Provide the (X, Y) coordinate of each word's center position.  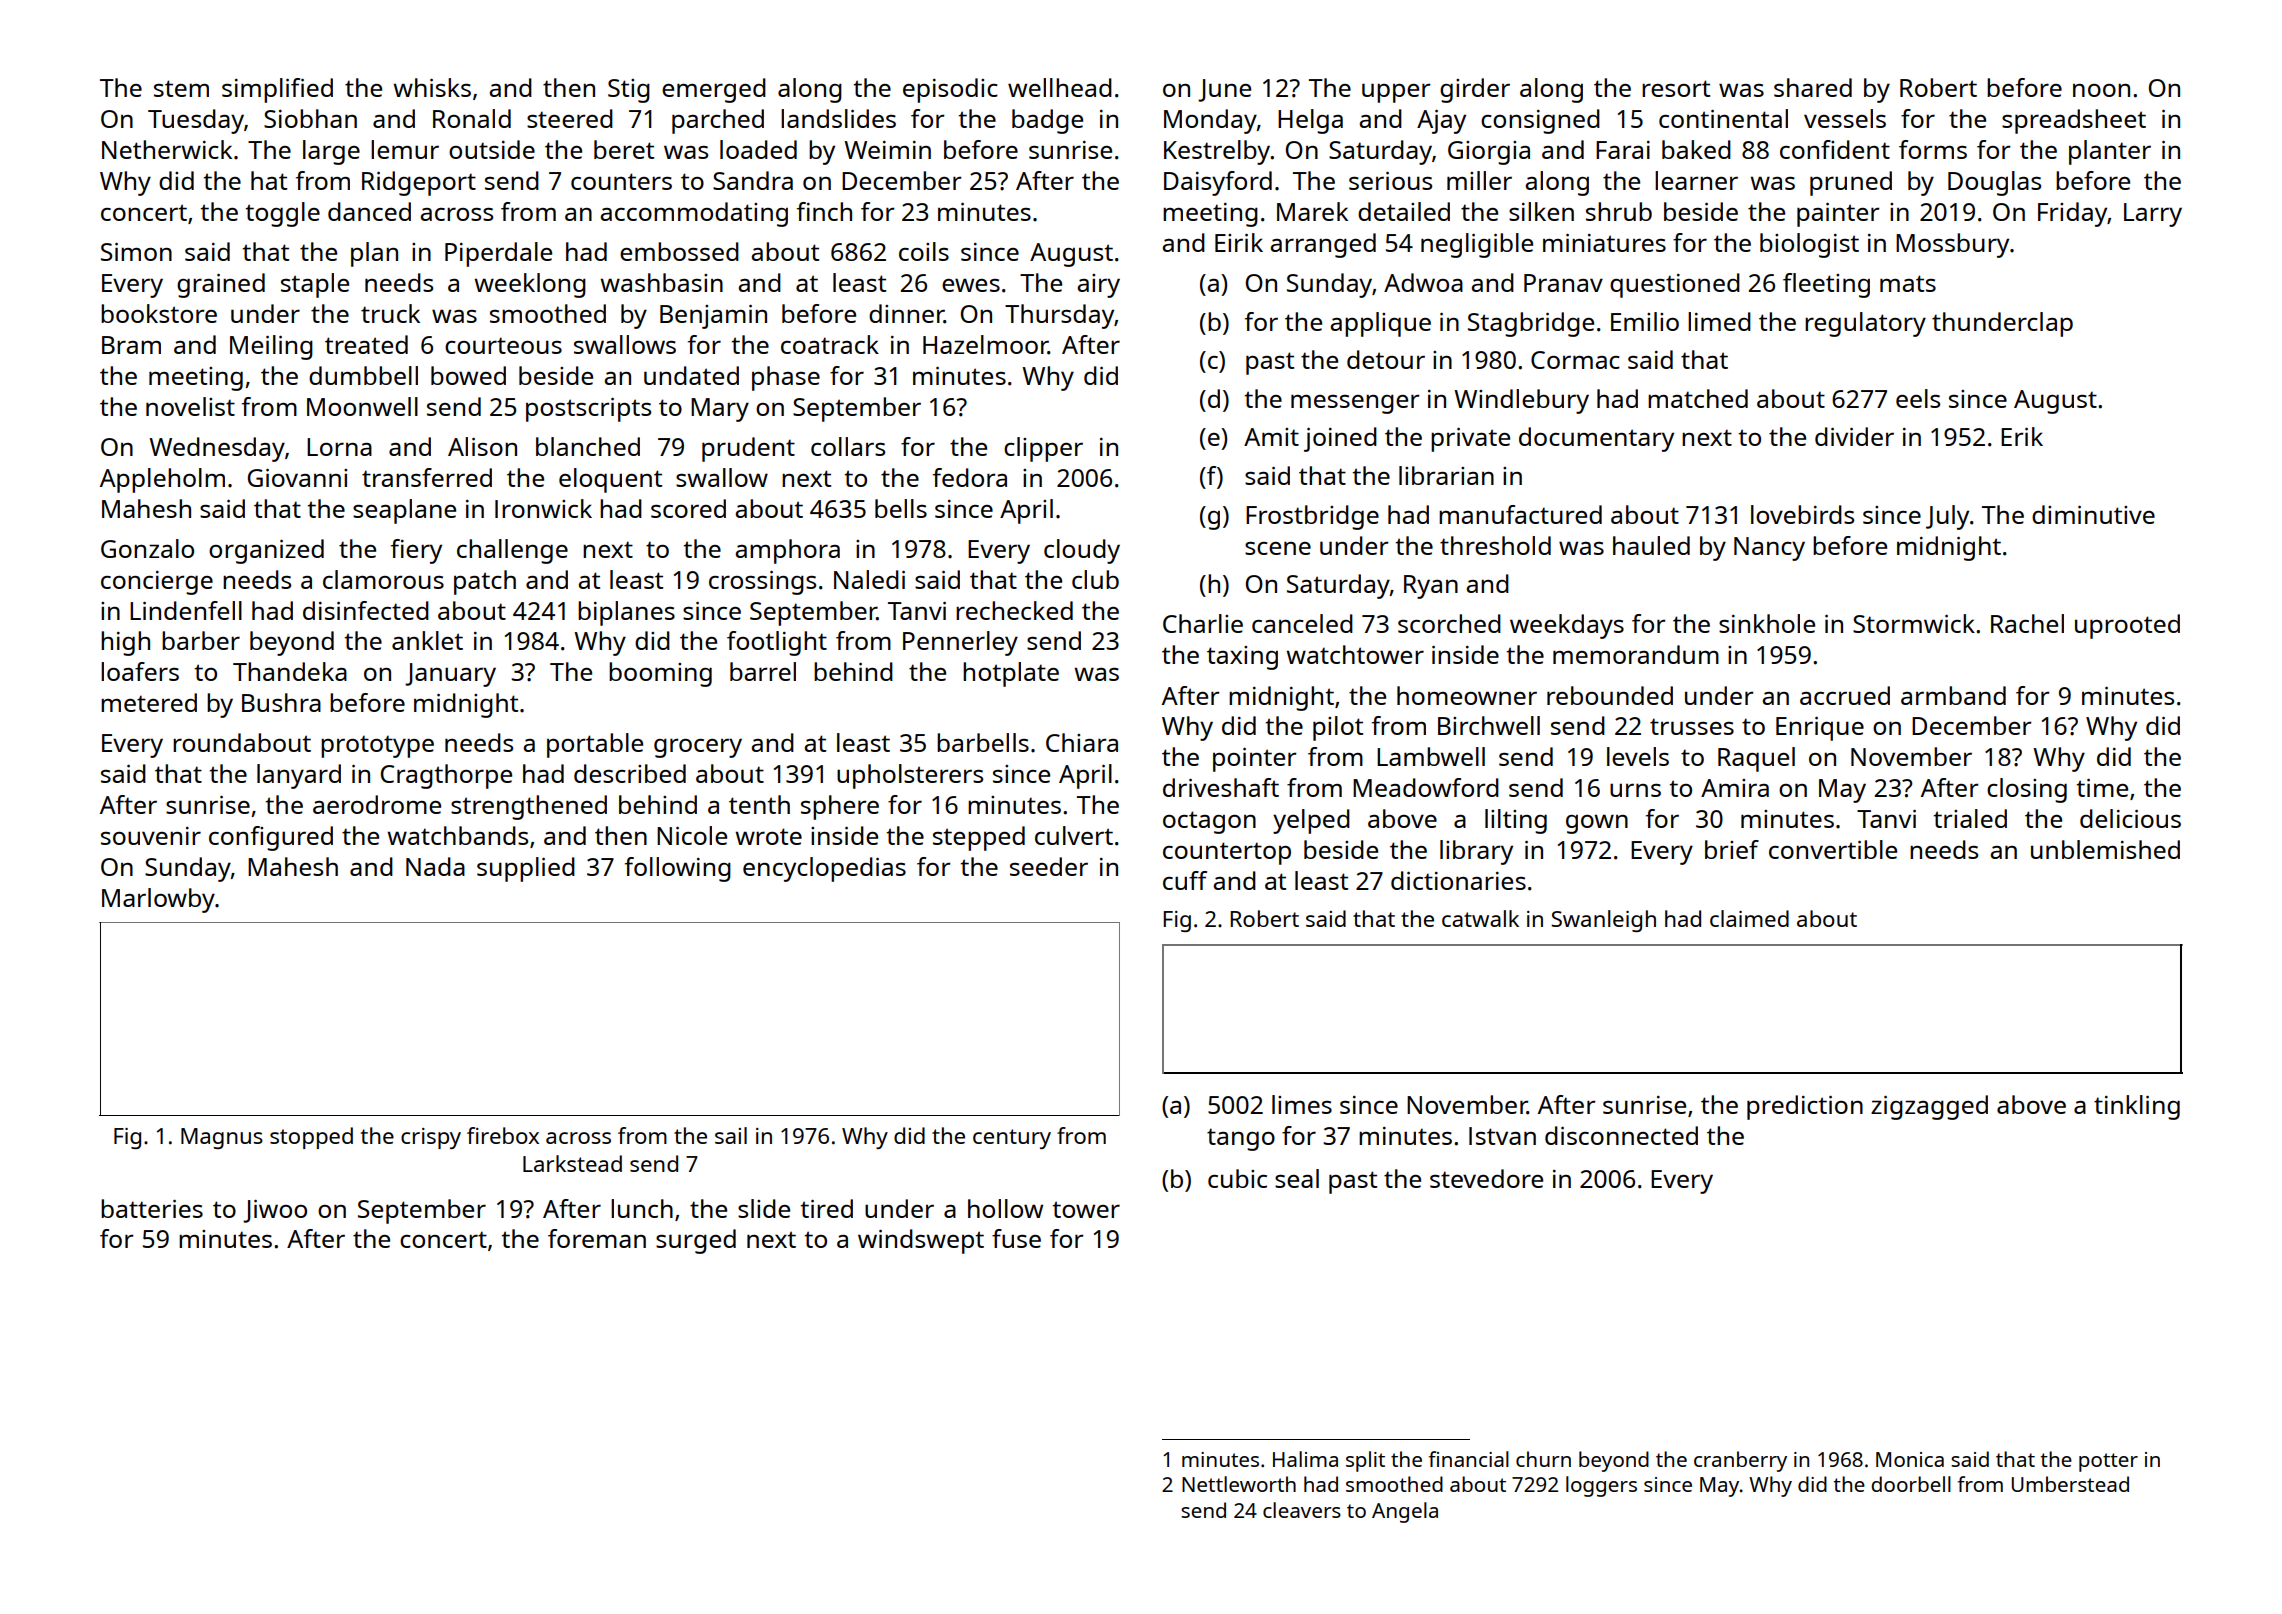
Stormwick (1914, 623)
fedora (970, 477)
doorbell (1911, 1484)
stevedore (1486, 1178)
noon (2101, 90)
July (1947, 517)
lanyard (299, 776)
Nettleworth (1239, 1484)
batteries (152, 1208)
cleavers (1302, 1510)
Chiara (1082, 742)
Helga (1310, 121)
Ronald (472, 118)
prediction (1805, 1107)
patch (485, 582)
